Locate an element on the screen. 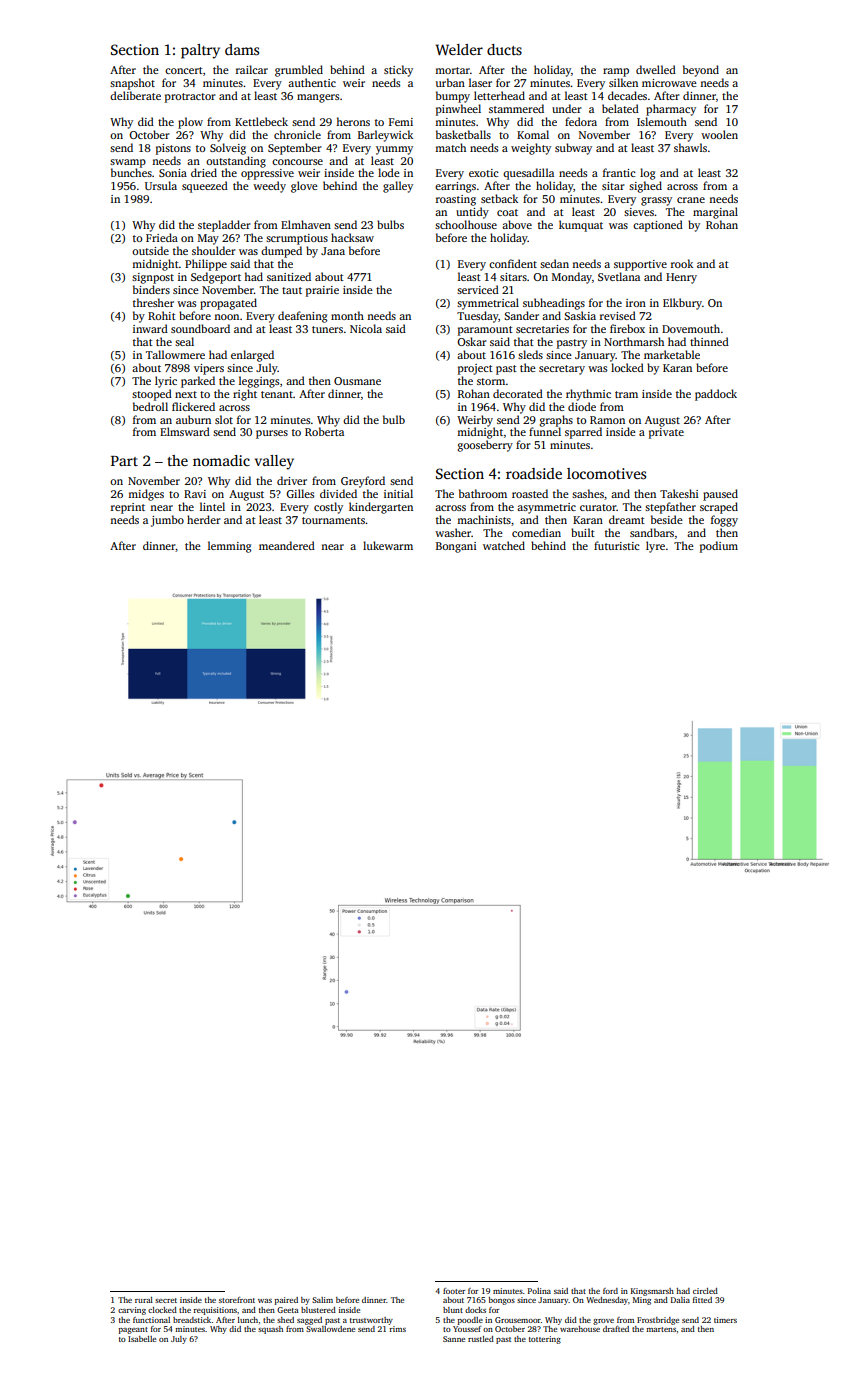  lukewarm is located at coordinates (388, 545).
